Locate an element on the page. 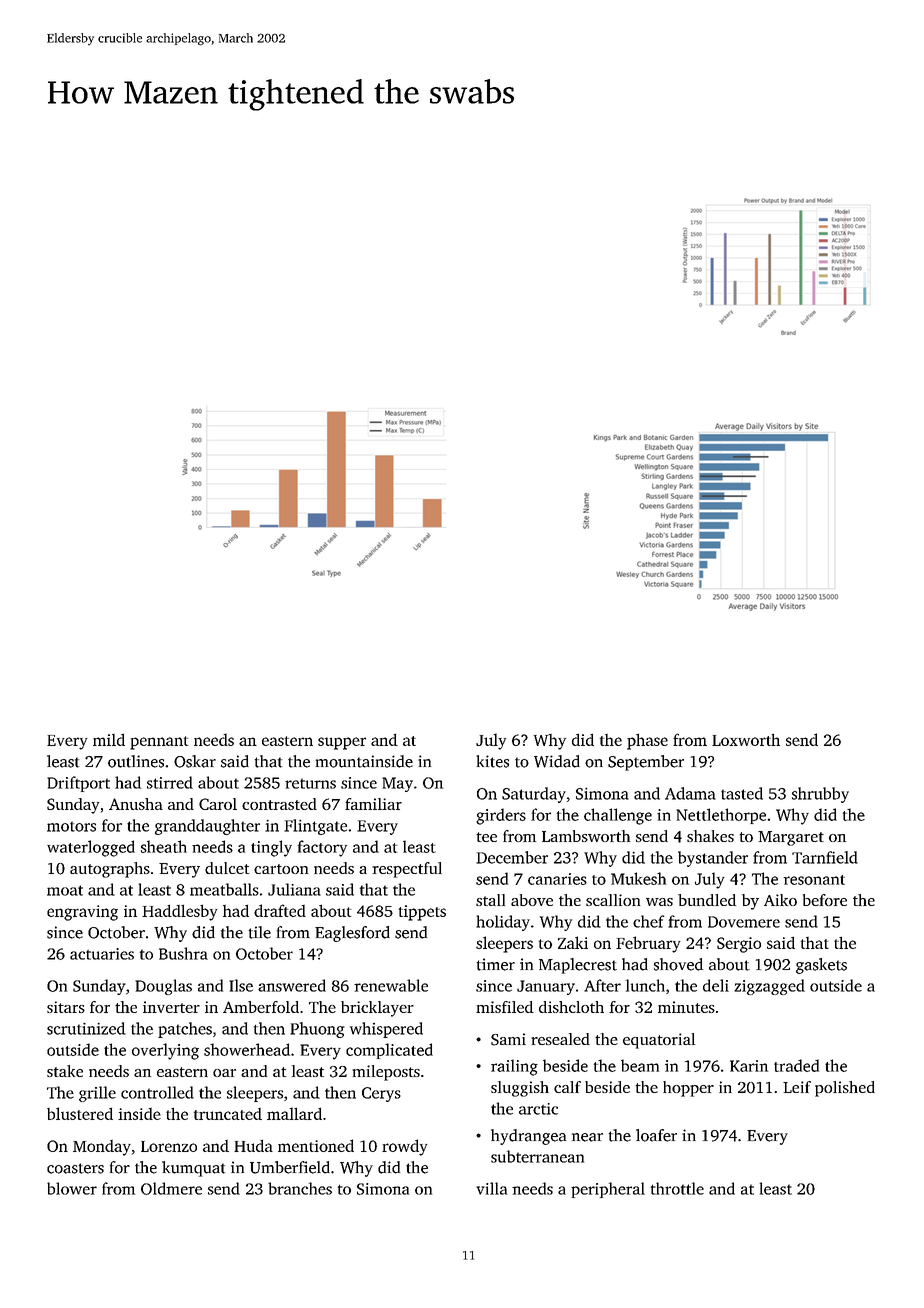 The image size is (924, 1308). Oskar is located at coordinates (195, 761).
